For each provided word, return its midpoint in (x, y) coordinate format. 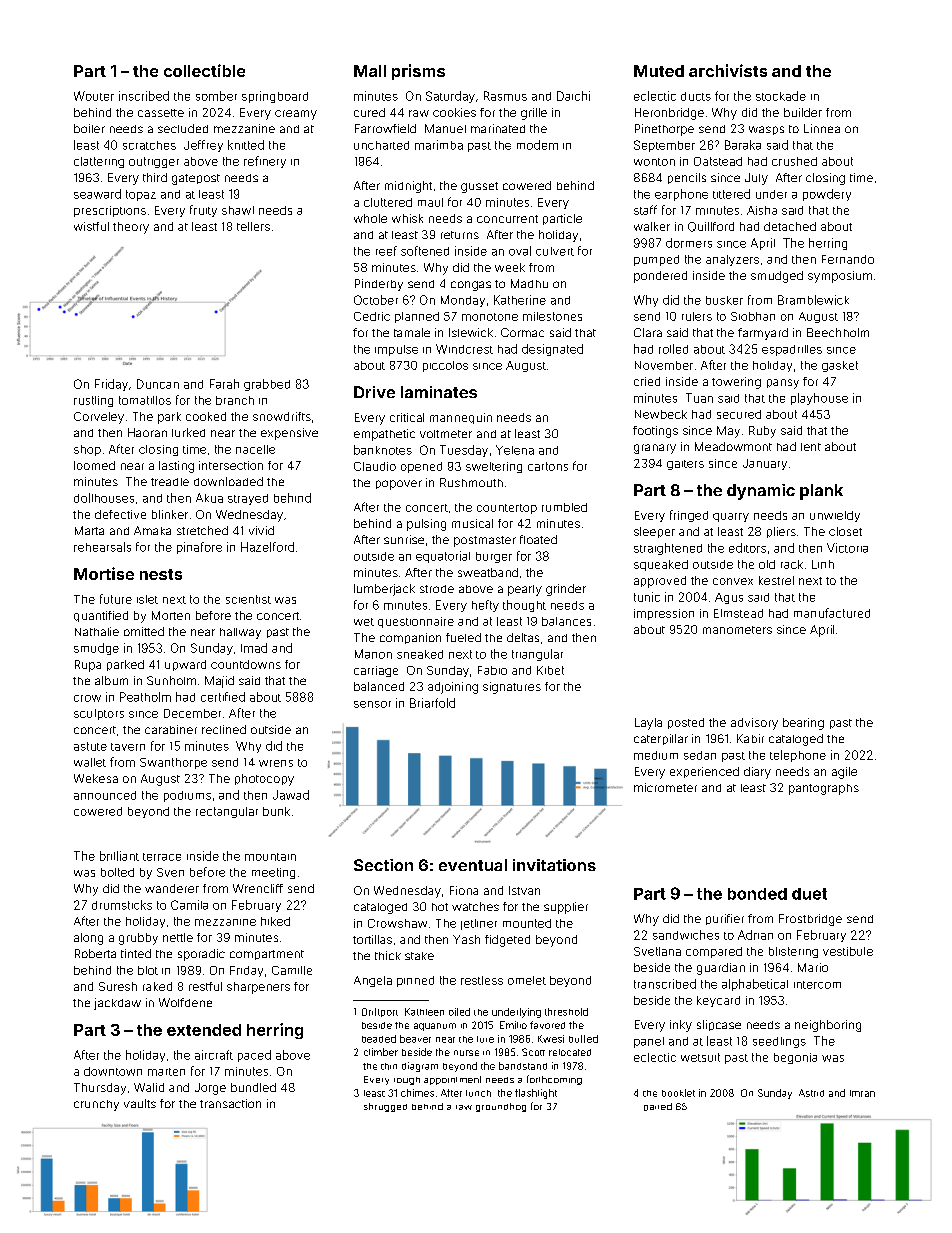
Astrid (811, 1093)
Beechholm (838, 332)
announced (105, 795)
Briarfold (432, 703)
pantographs (824, 789)
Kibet (550, 670)
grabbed (267, 385)
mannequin (461, 418)
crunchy (96, 1105)
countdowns (246, 664)
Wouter (94, 96)
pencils (687, 178)
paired (658, 1107)
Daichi (573, 96)
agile (844, 773)
